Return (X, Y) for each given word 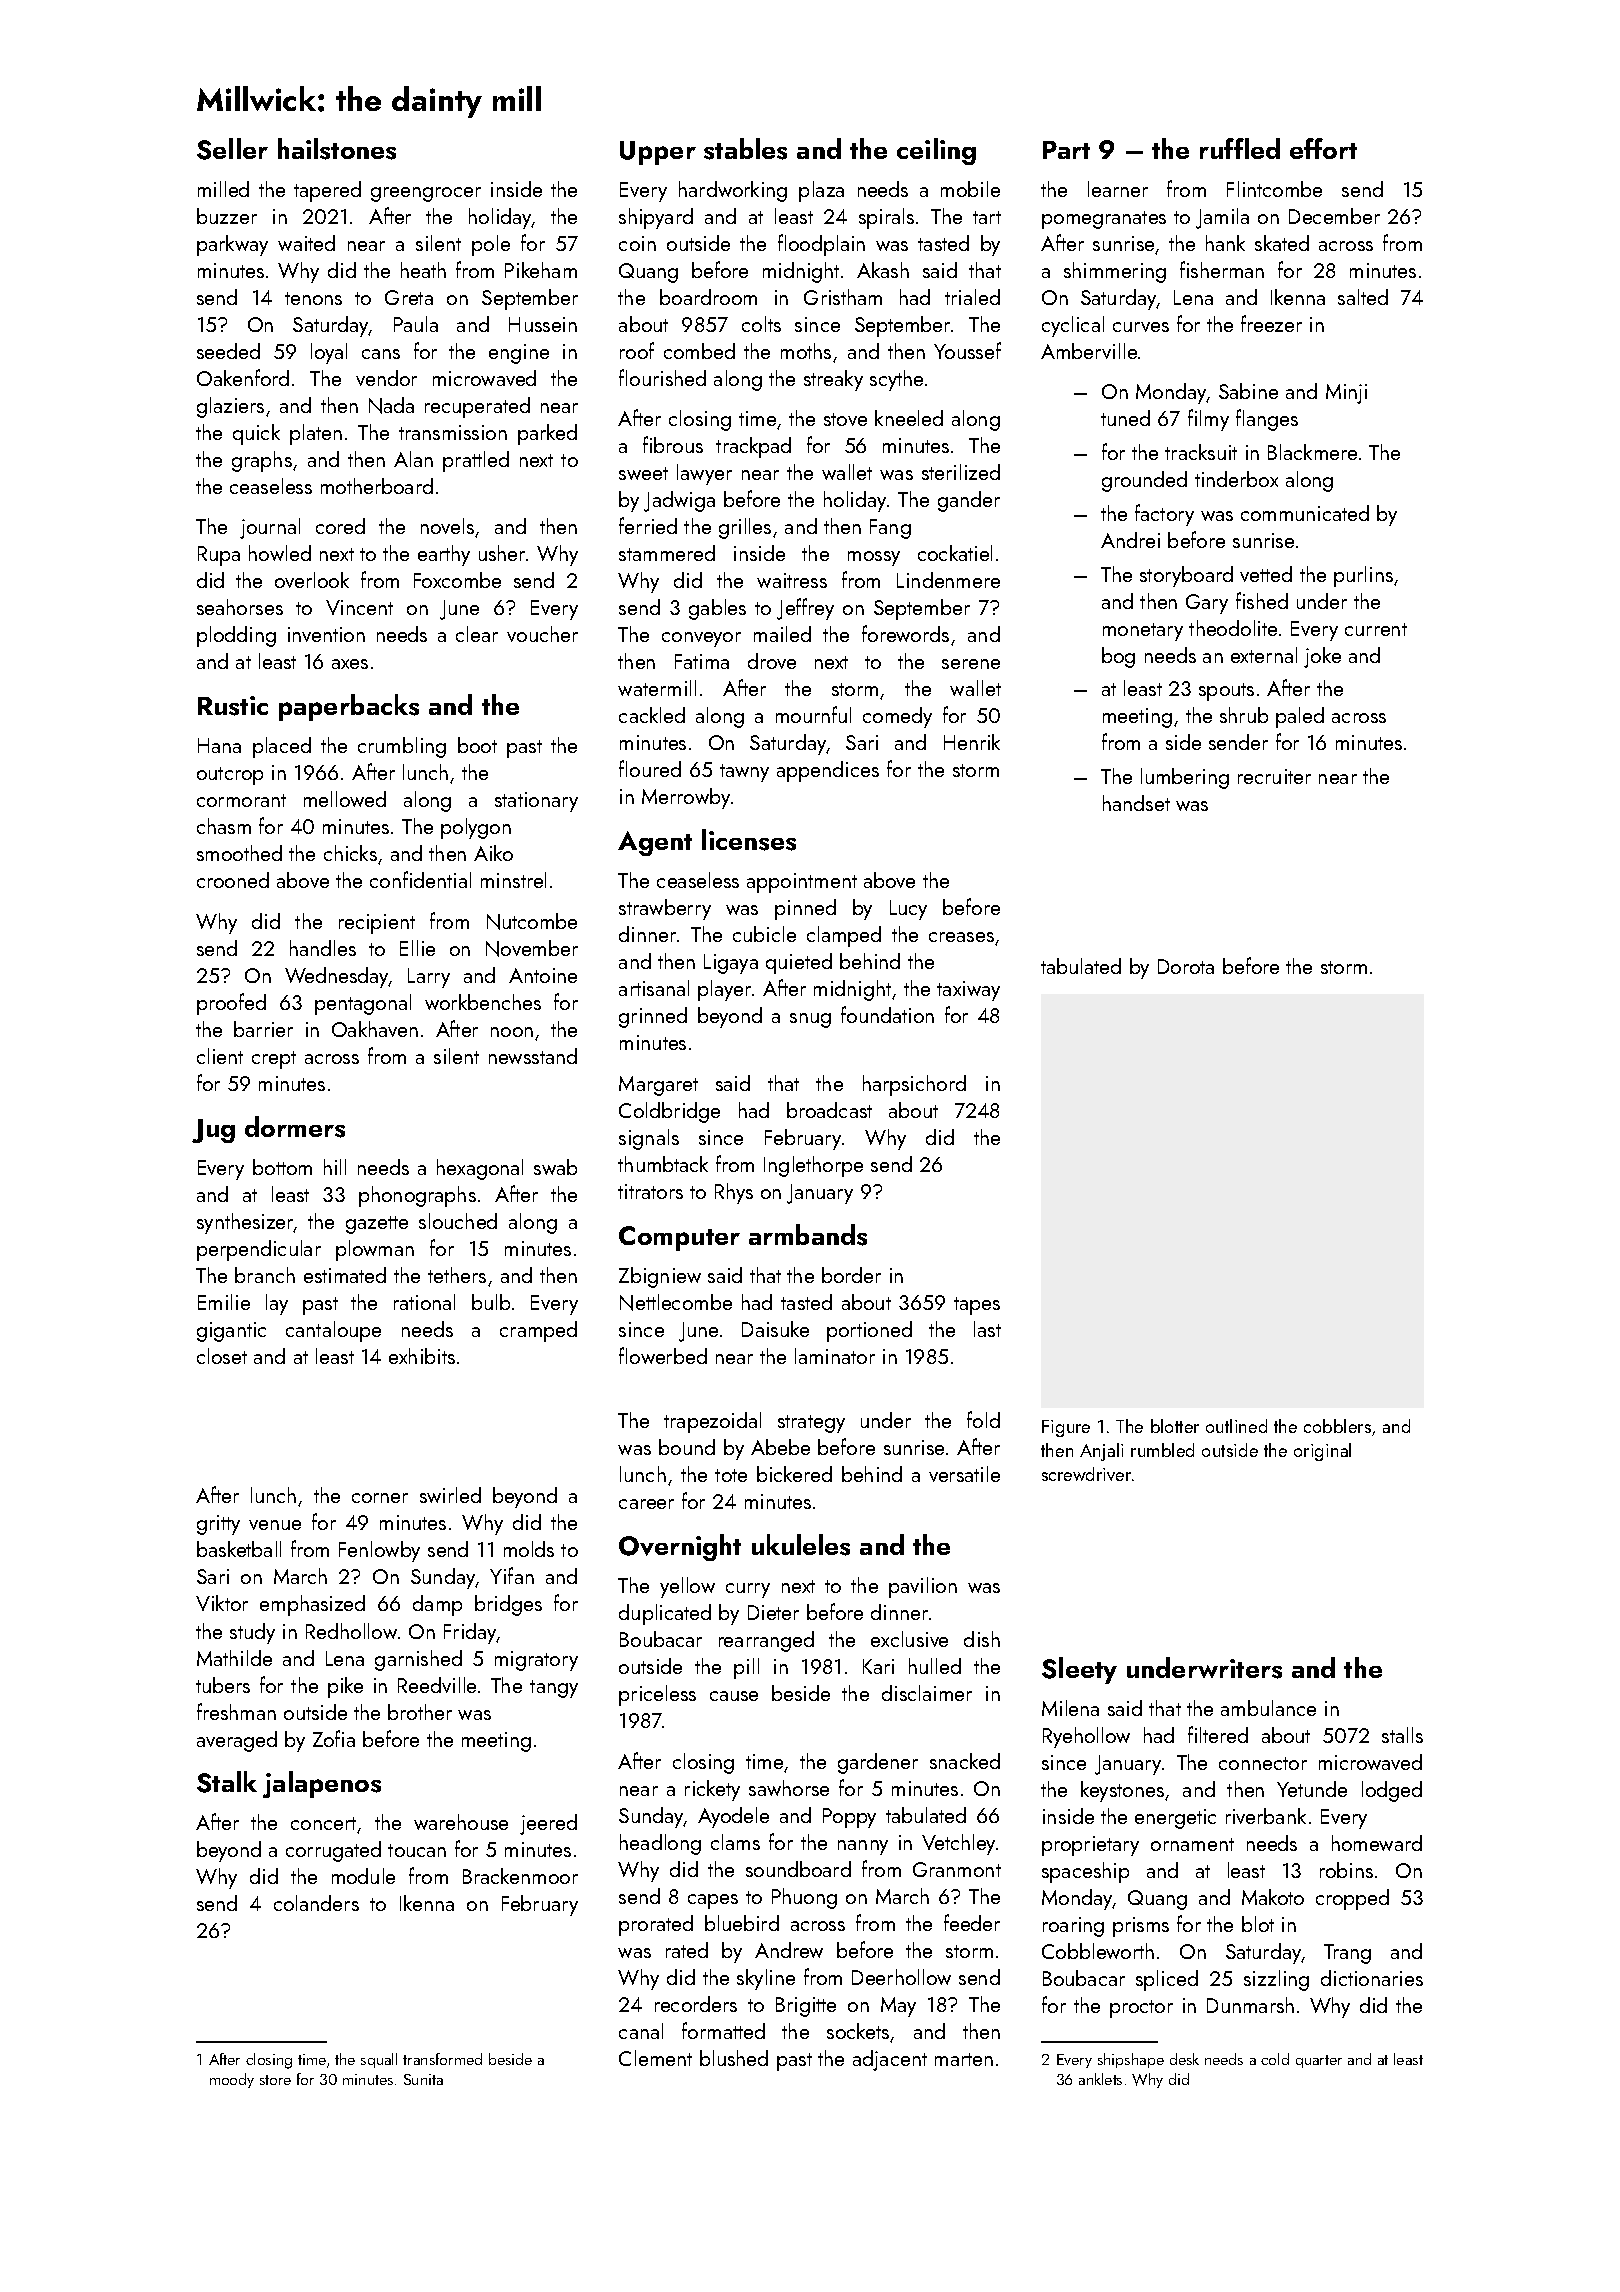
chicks (350, 853)
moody (232, 2080)
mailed (782, 634)
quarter (1319, 2061)
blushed (734, 2058)
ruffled (1240, 148)
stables (745, 149)
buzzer (227, 216)
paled (1300, 717)
